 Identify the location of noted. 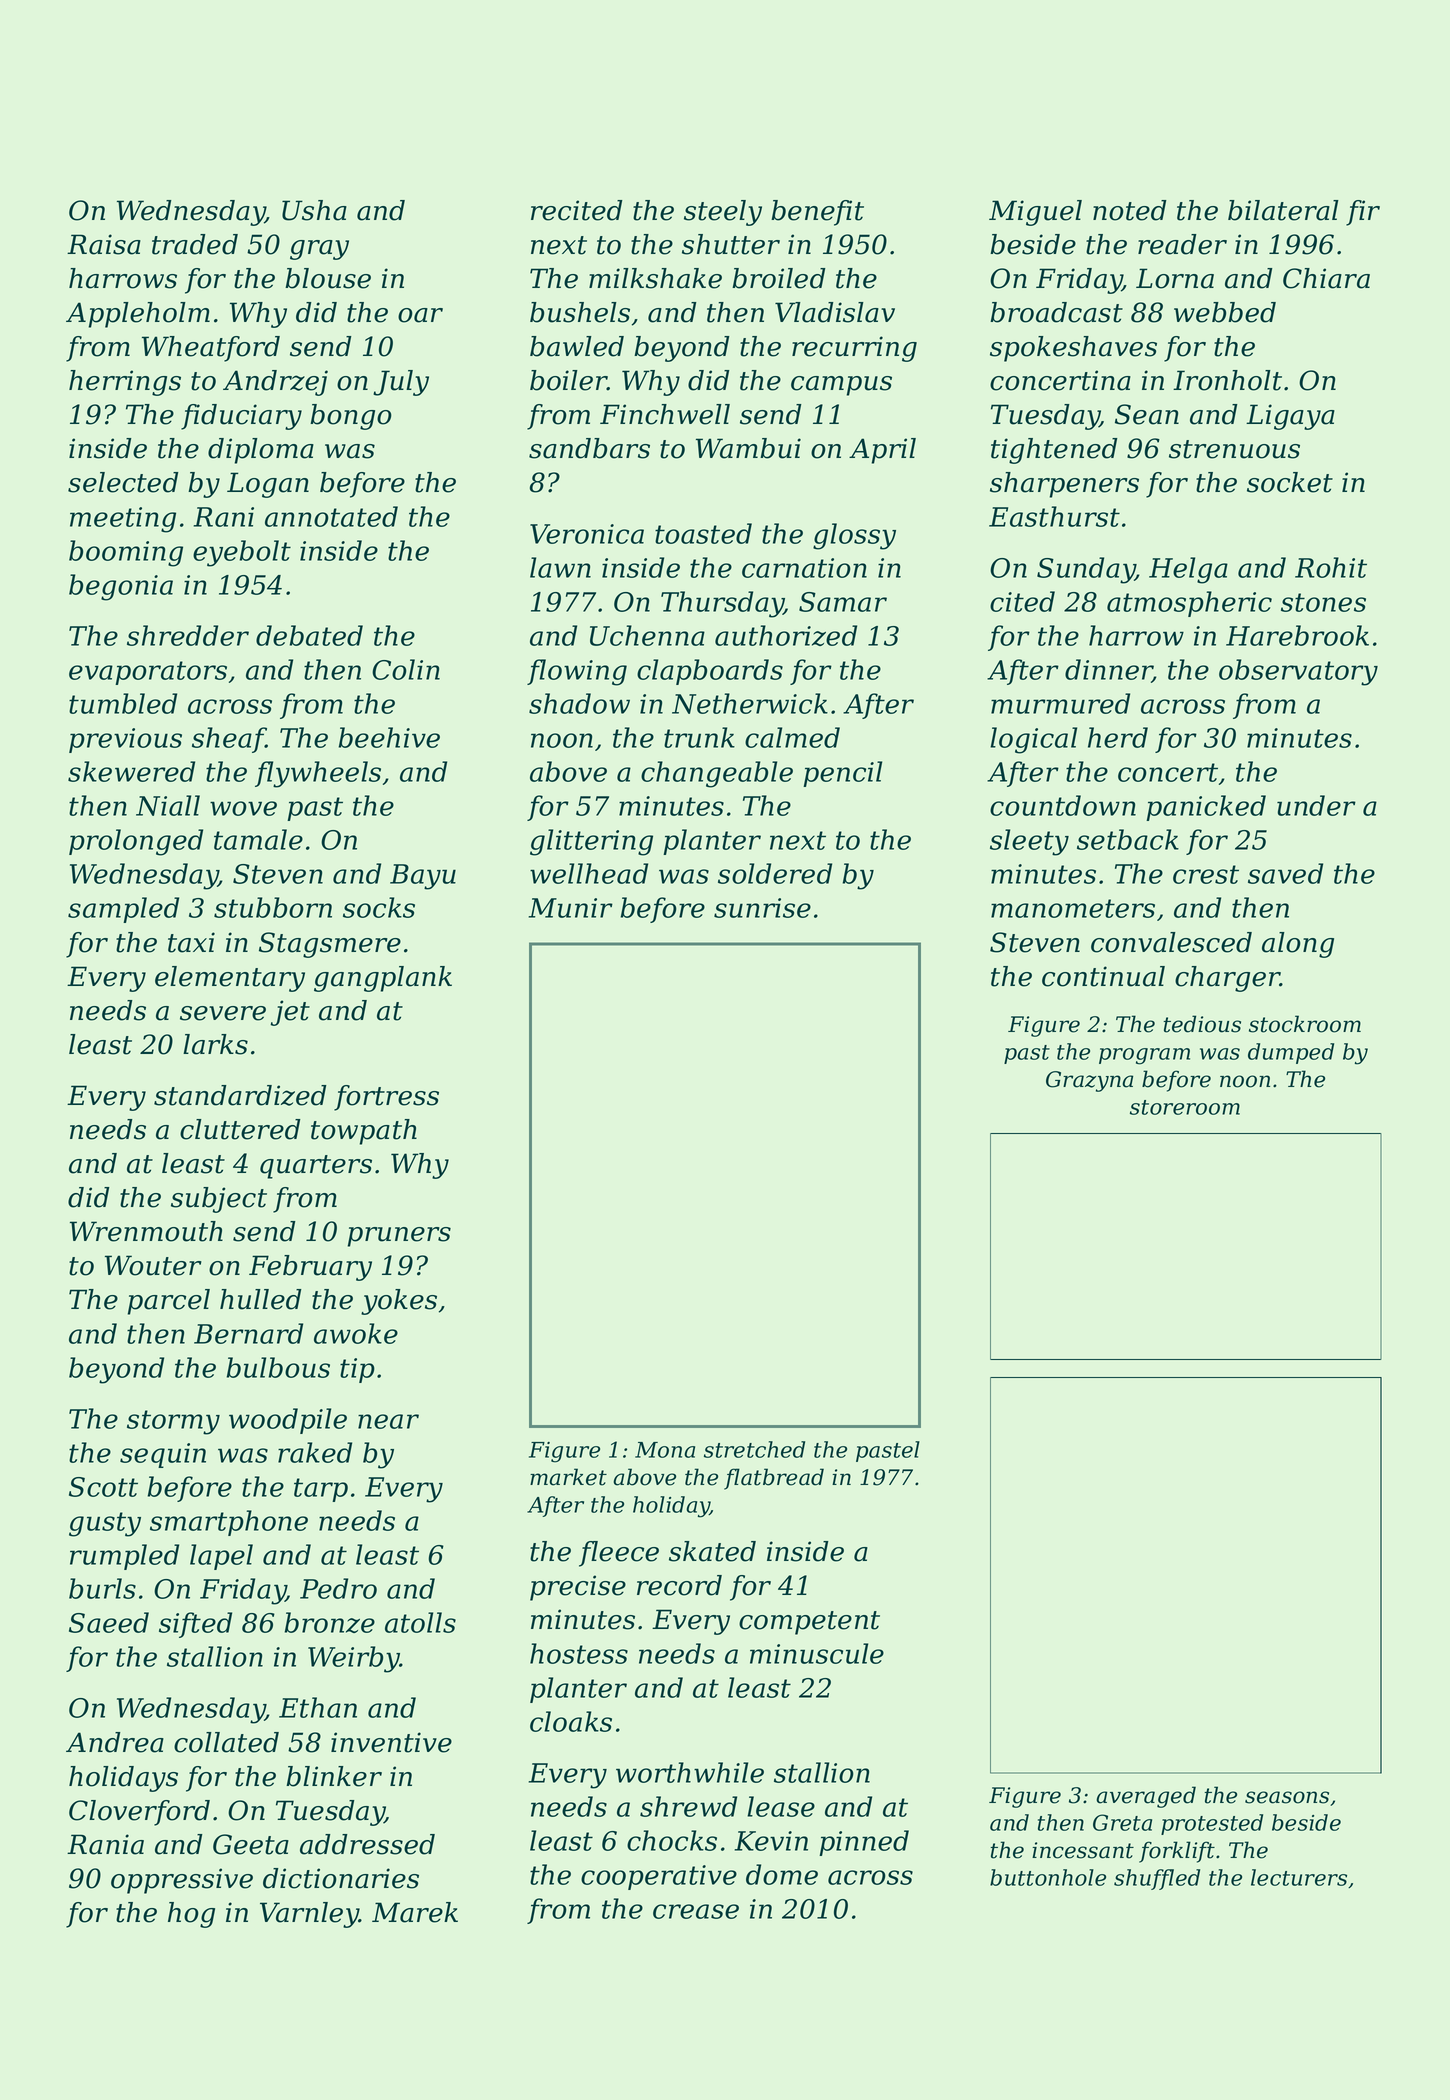
(1129, 210).
